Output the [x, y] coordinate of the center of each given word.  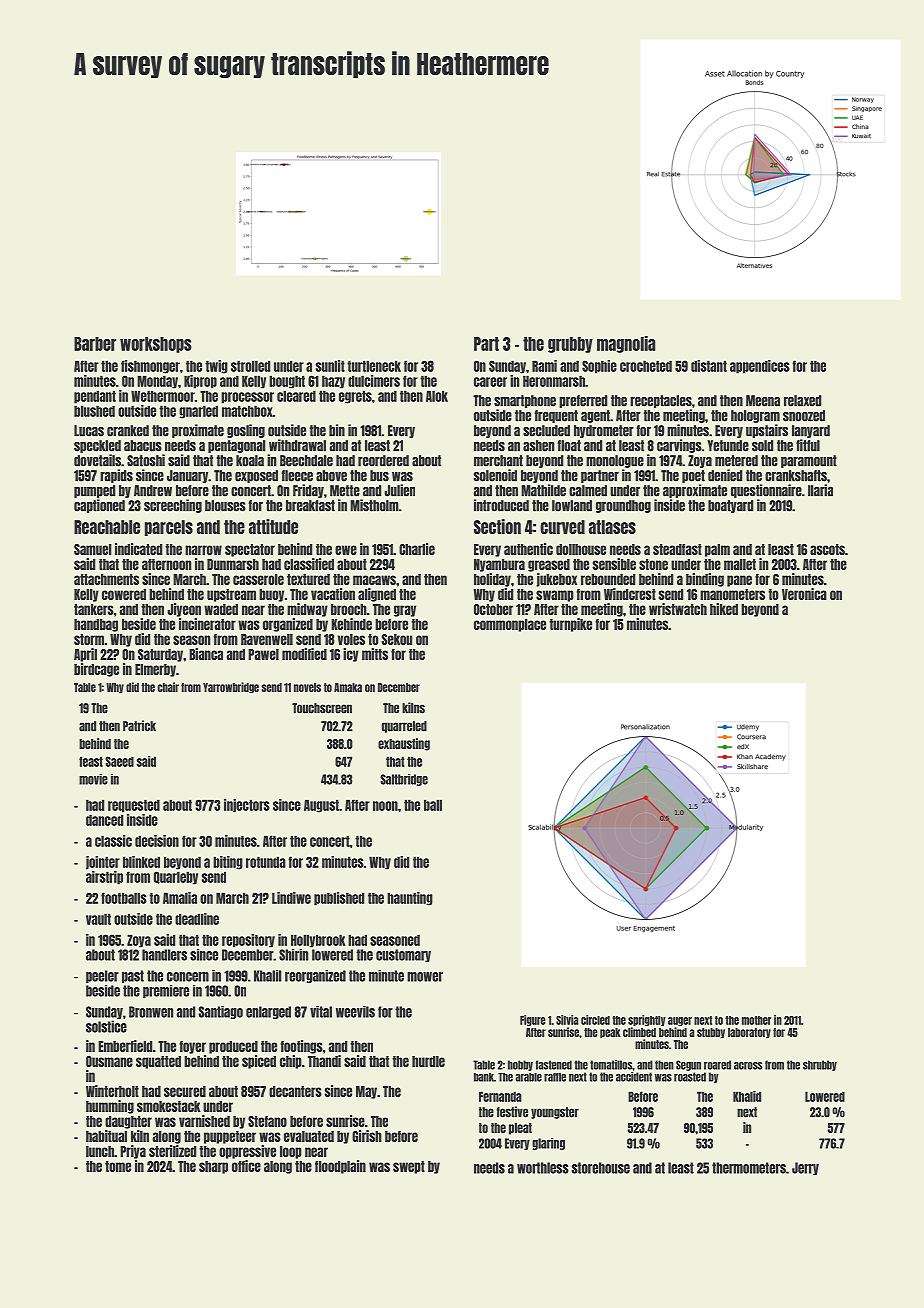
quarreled [404, 727]
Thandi [324, 1061]
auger [680, 1021]
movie [93, 779]
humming [110, 1107]
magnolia [626, 344]
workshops [156, 345]
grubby [570, 345]
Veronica [804, 594]
